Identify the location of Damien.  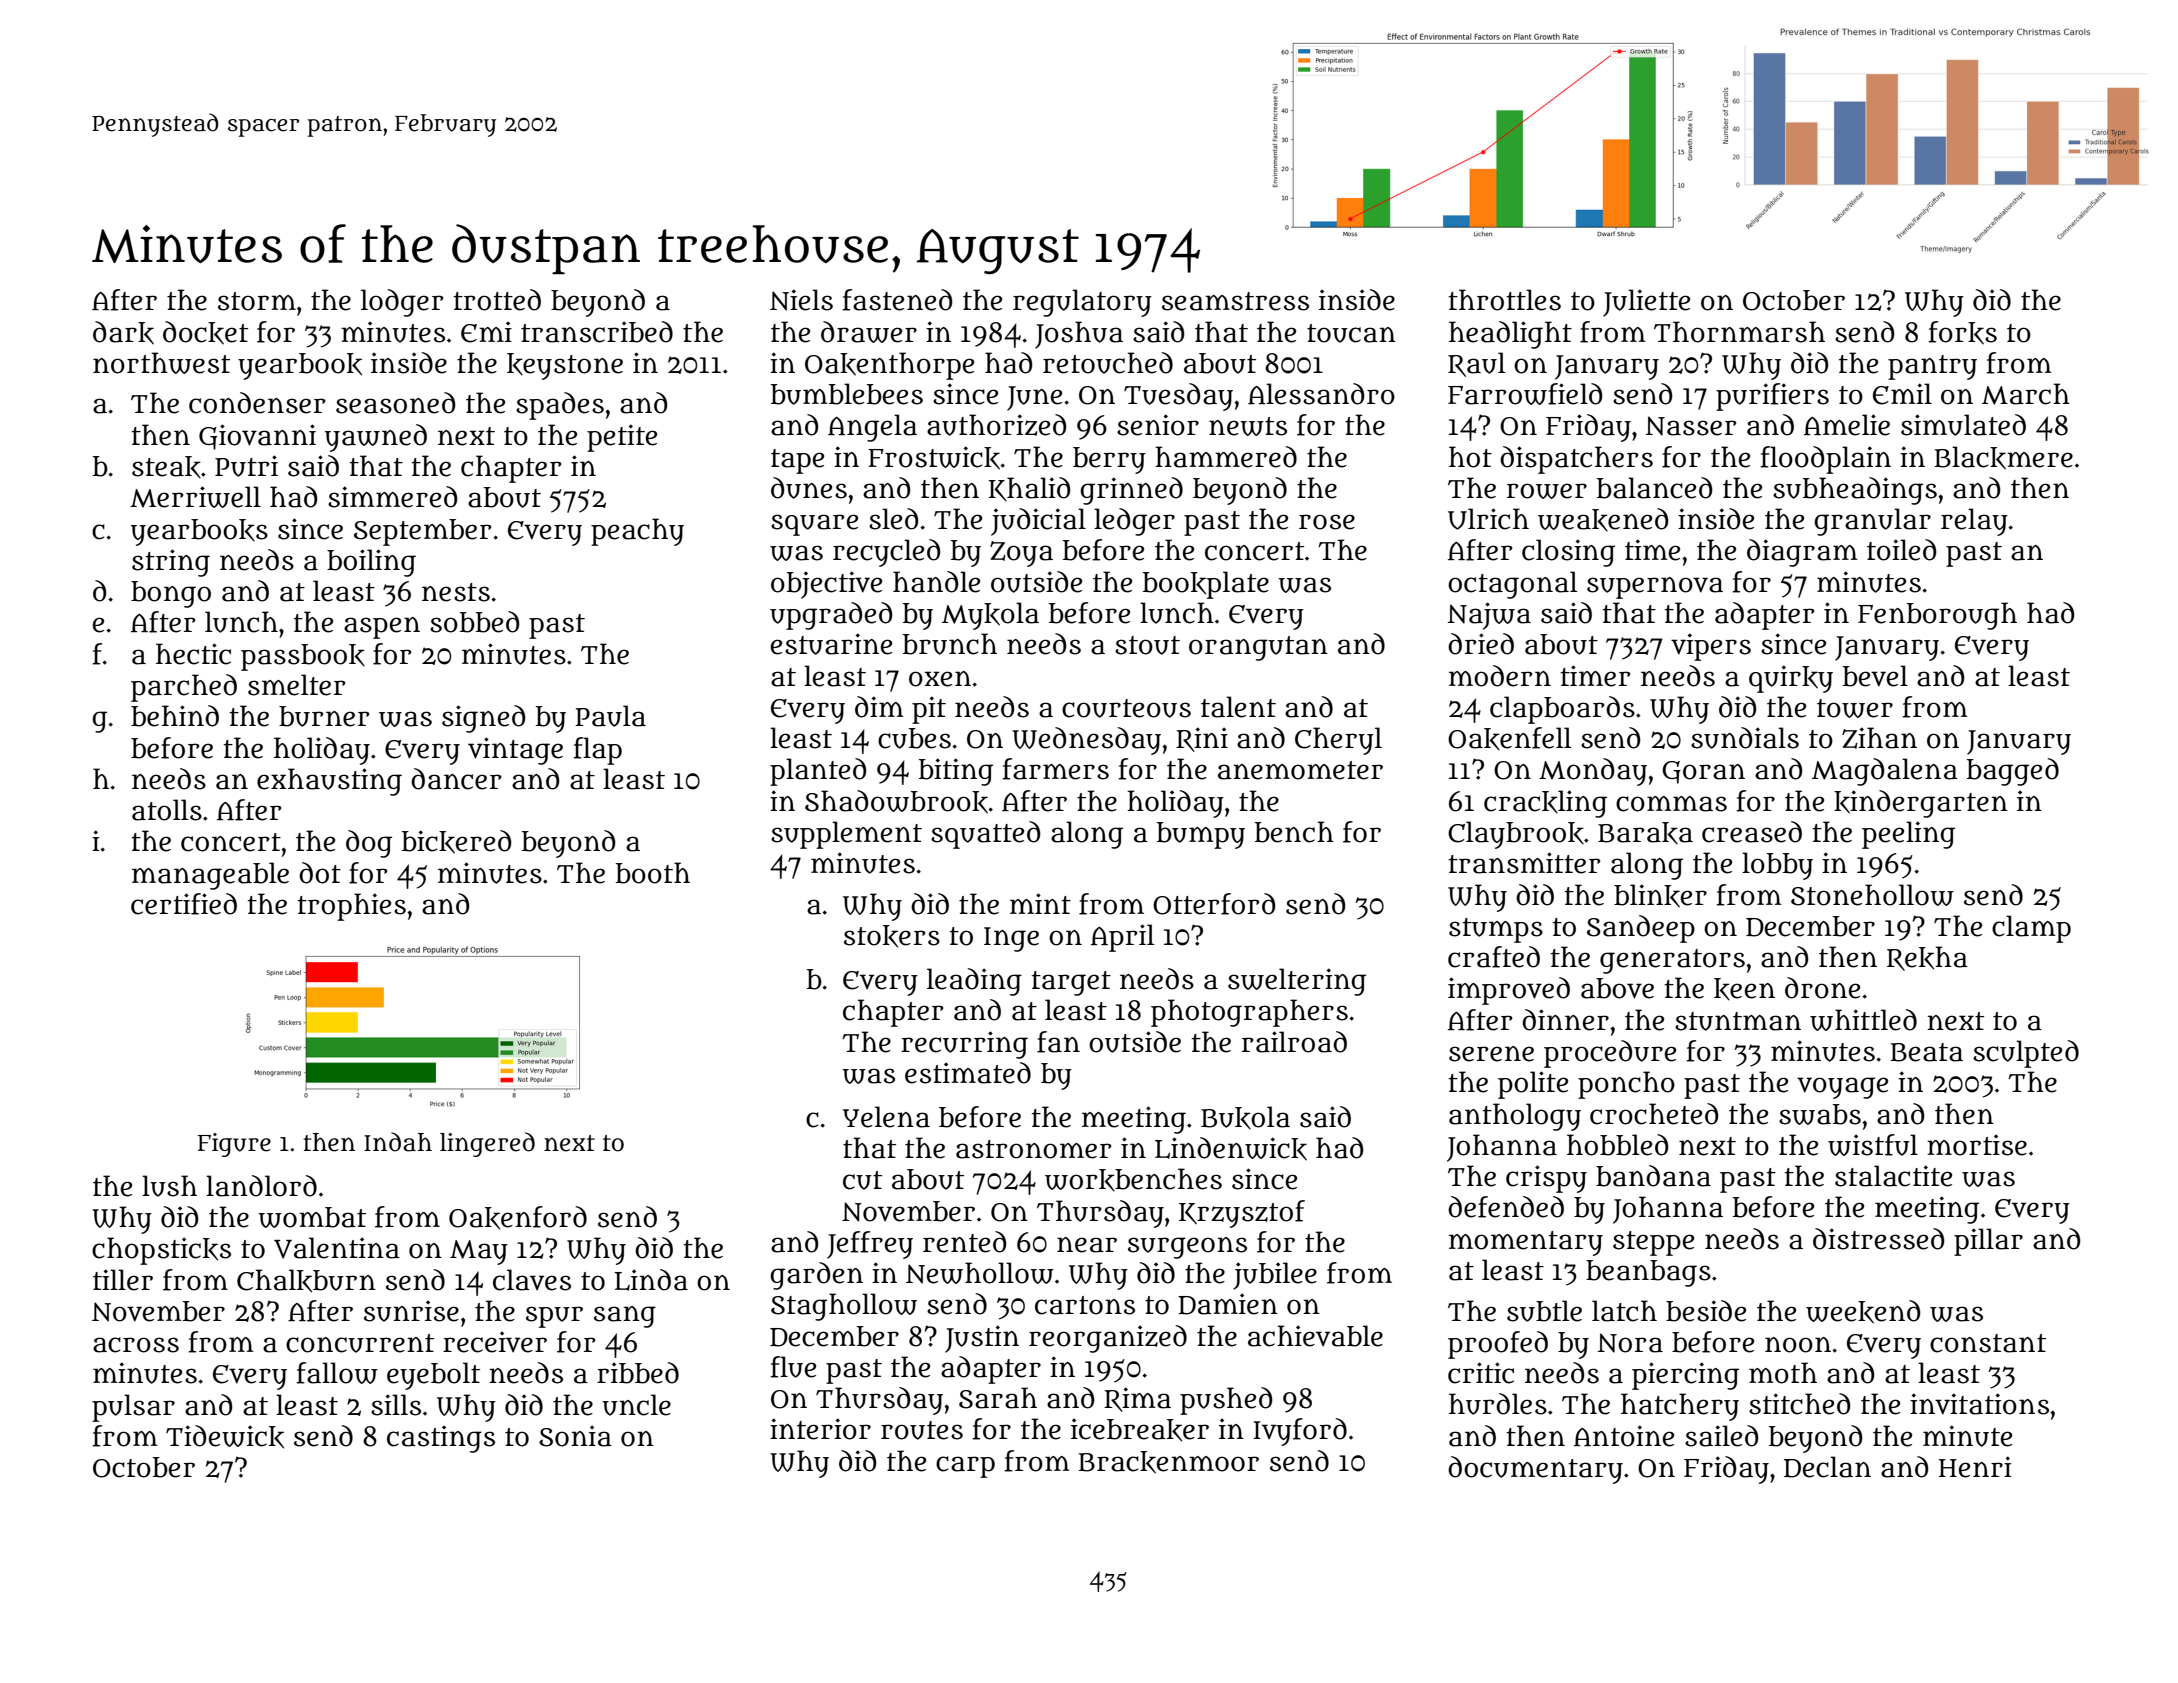
(1228, 1304).
